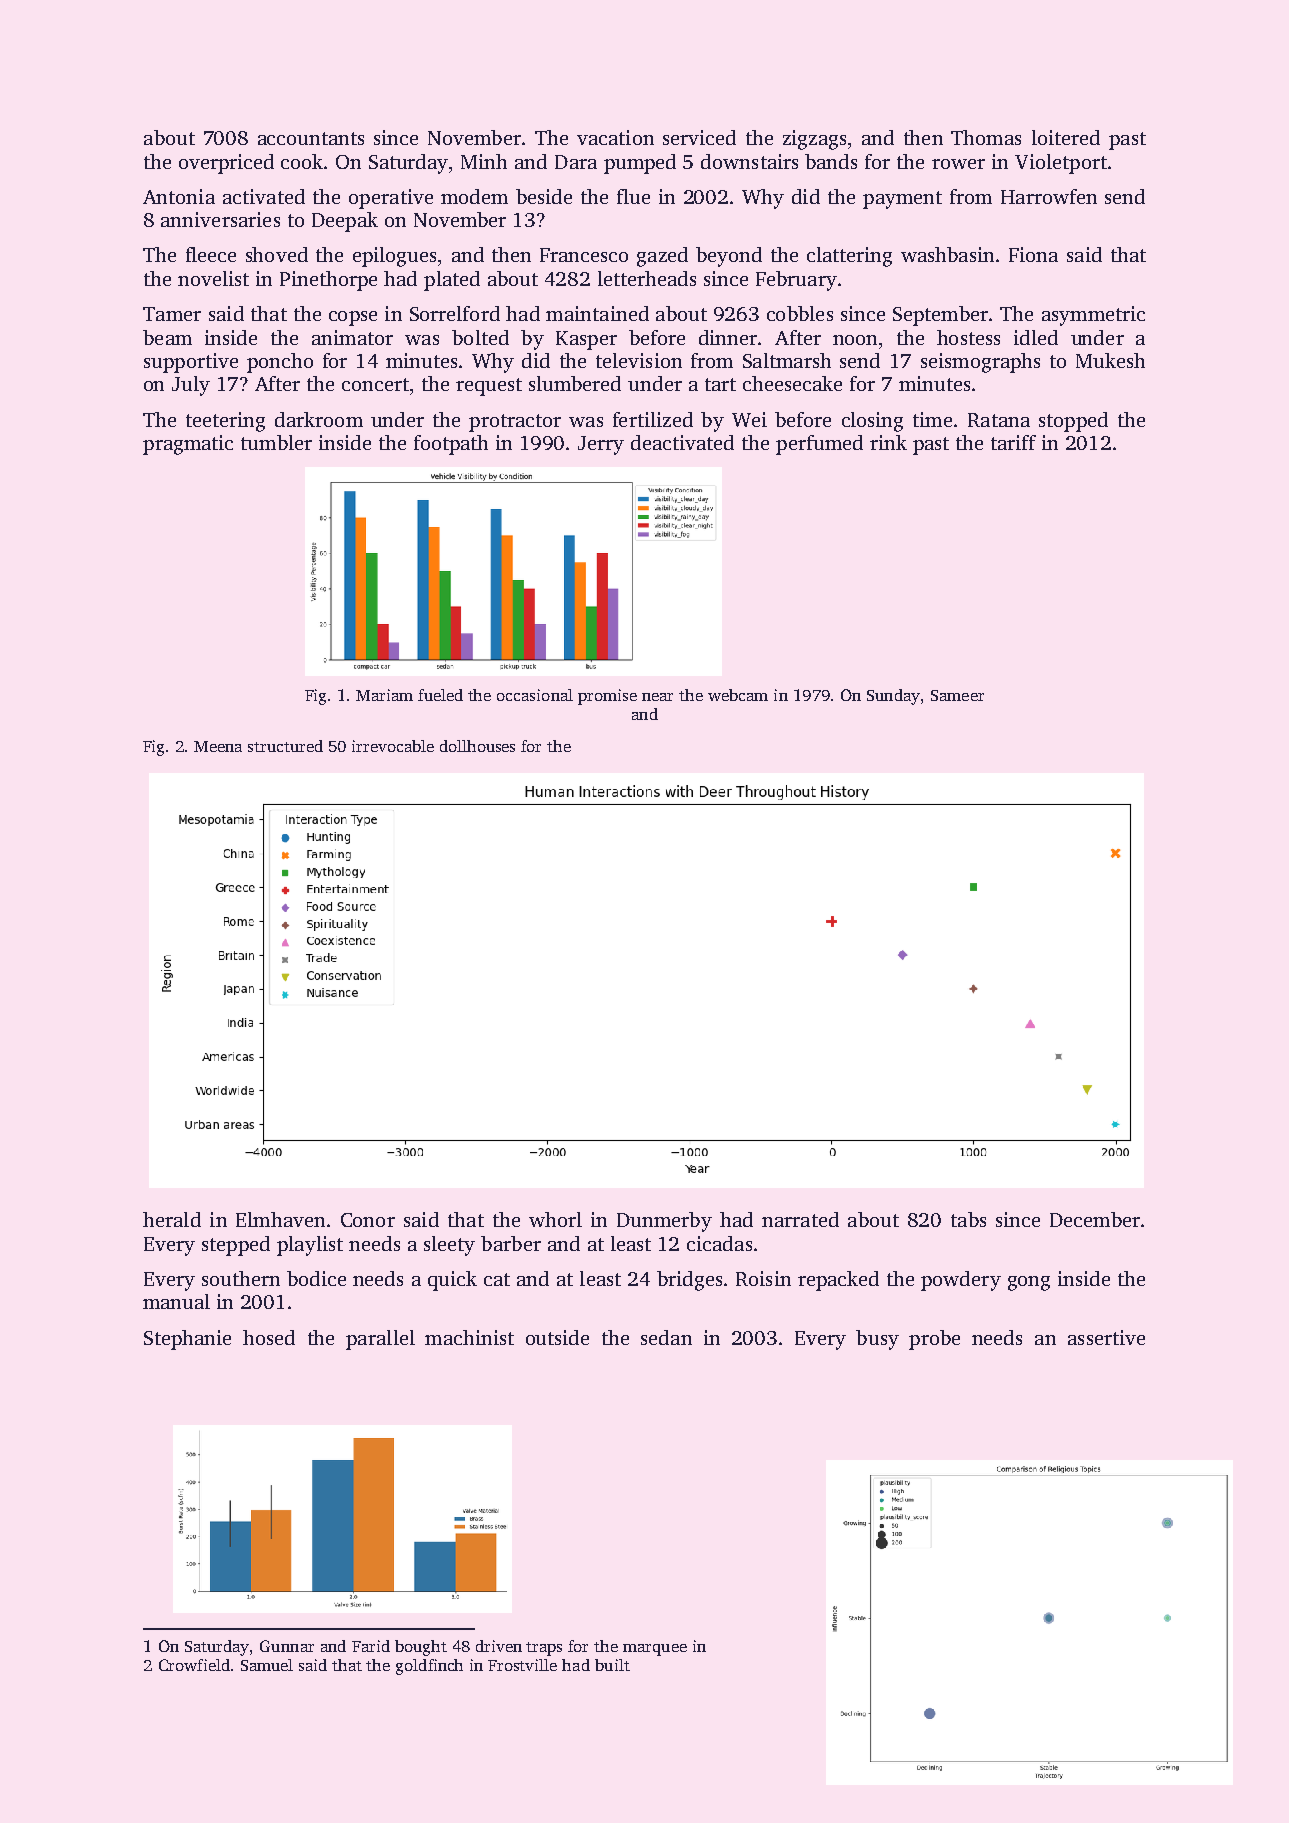 This screenshot has height=1823, width=1289. What do you see at coordinates (557, 1337) in the screenshot?
I see `outside` at bounding box center [557, 1337].
